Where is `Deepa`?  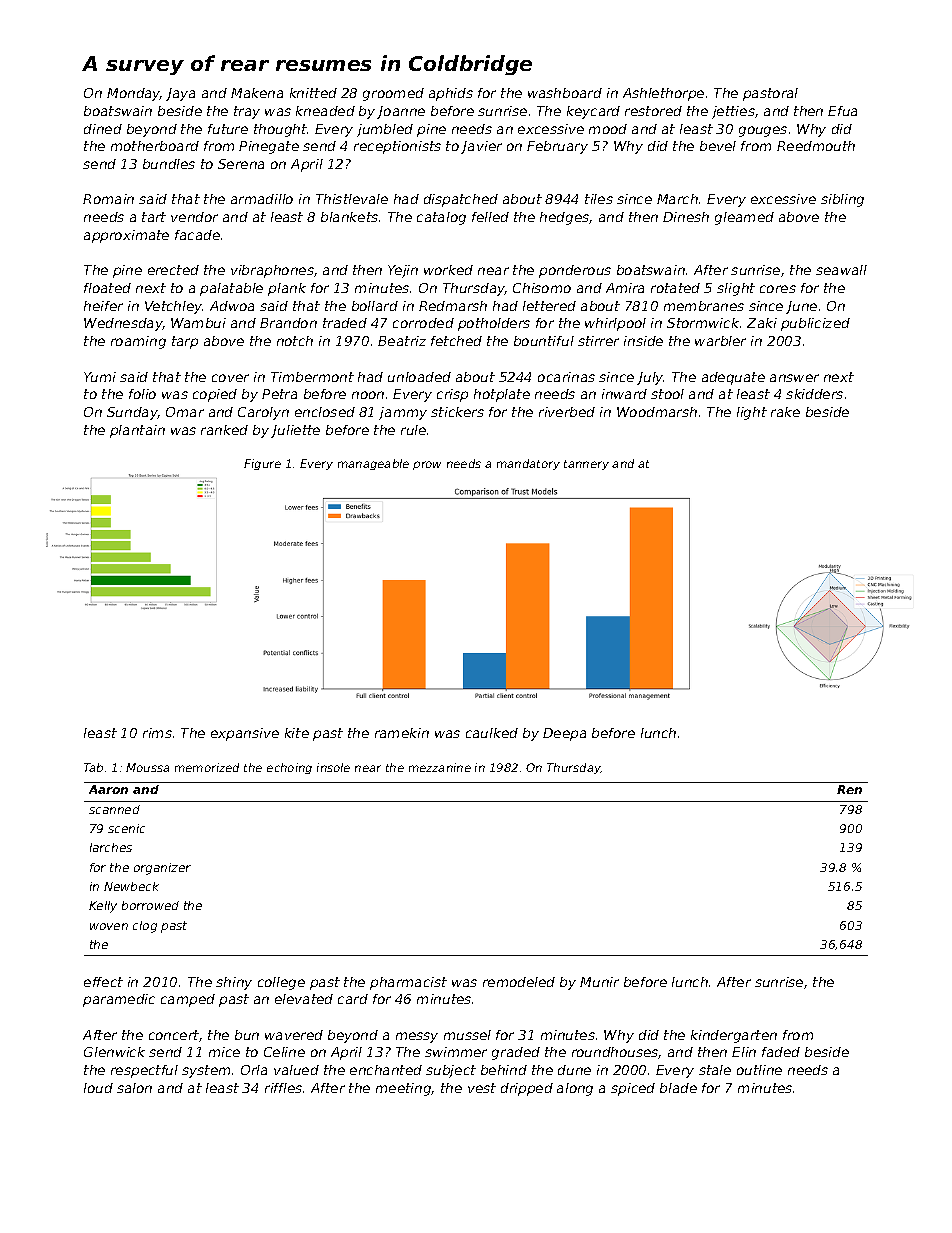 Deepa is located at coordinates (564, 734).
